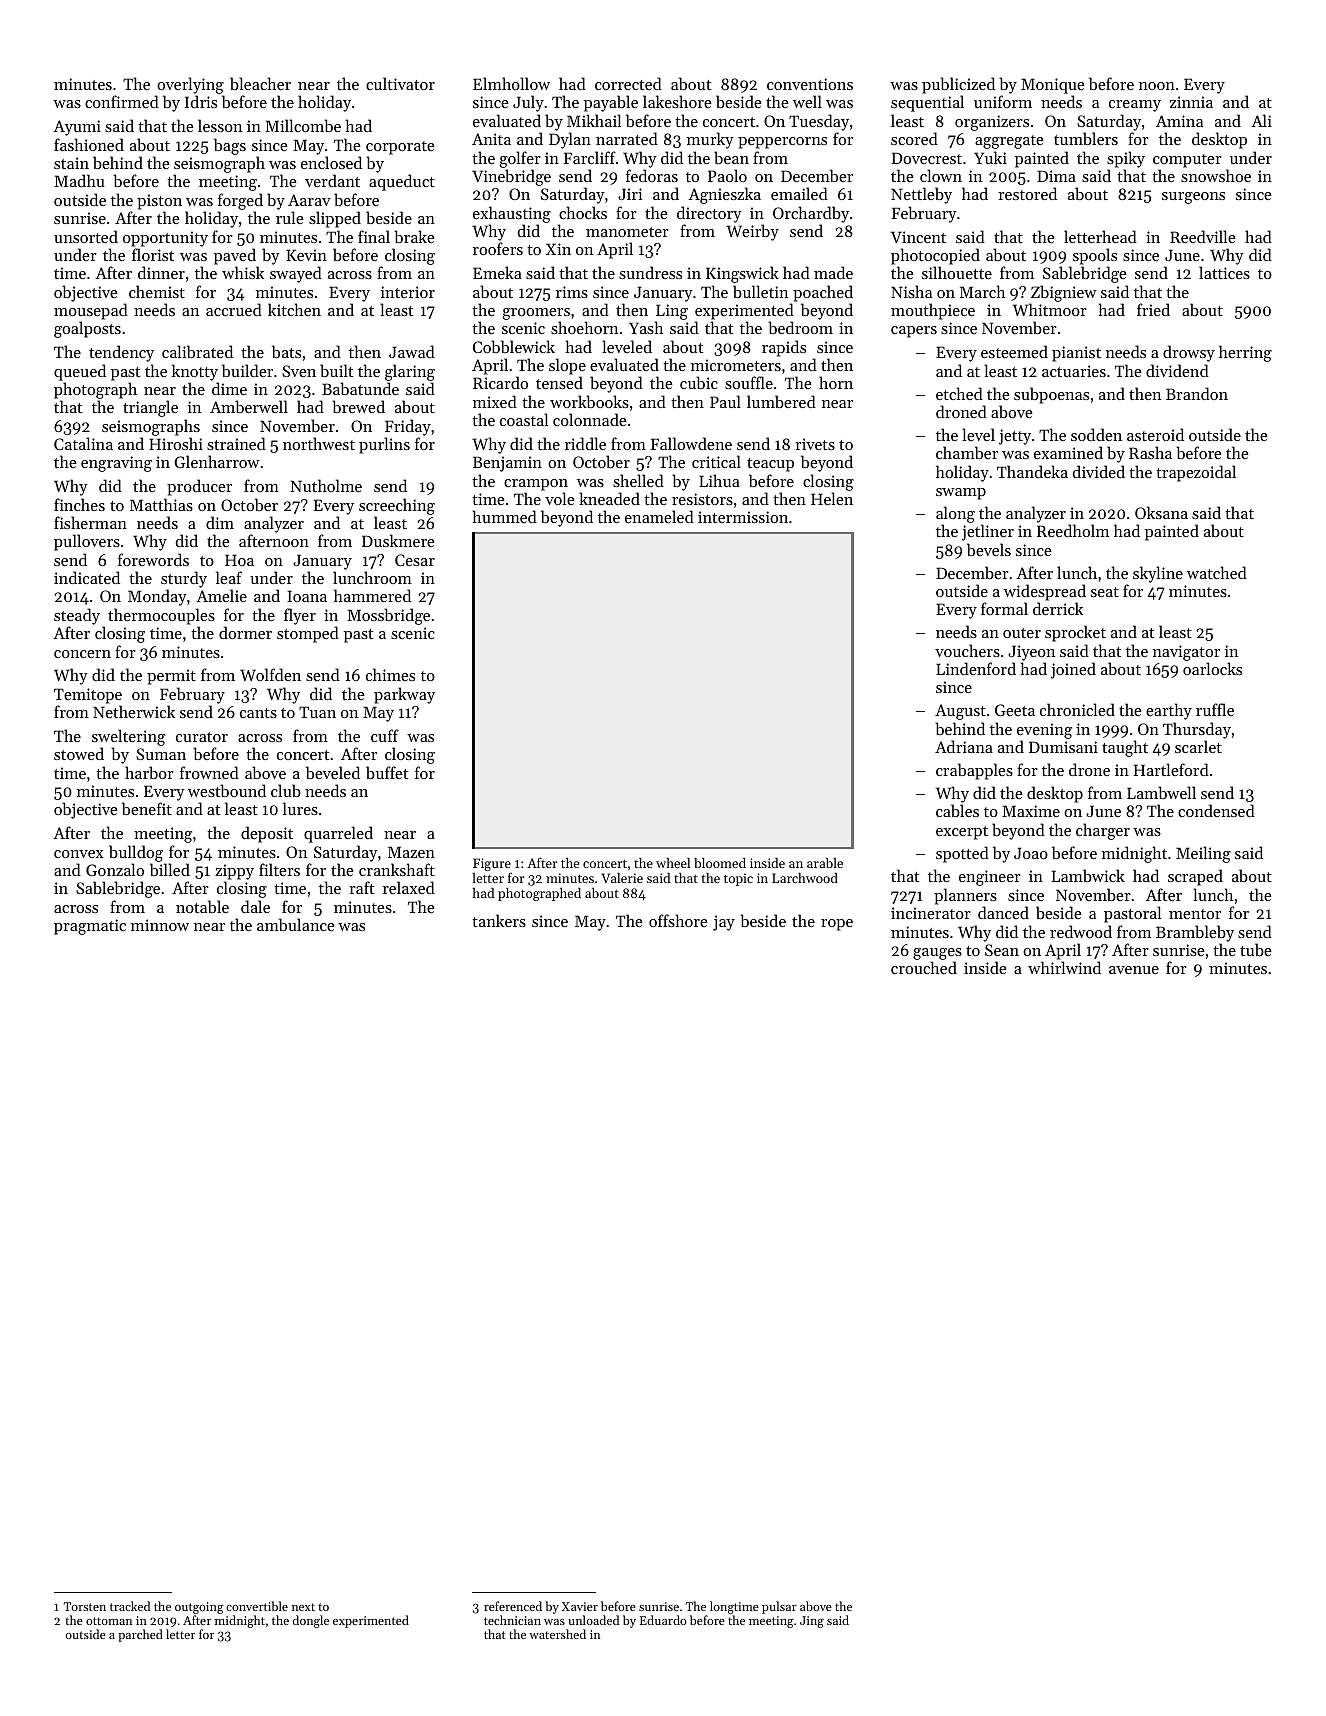 The width and height of the image is (1326, 1716). What do you see at coordinates (1134, 970) in the image?
I see `avenue` at bounding box center [1134, 970].
